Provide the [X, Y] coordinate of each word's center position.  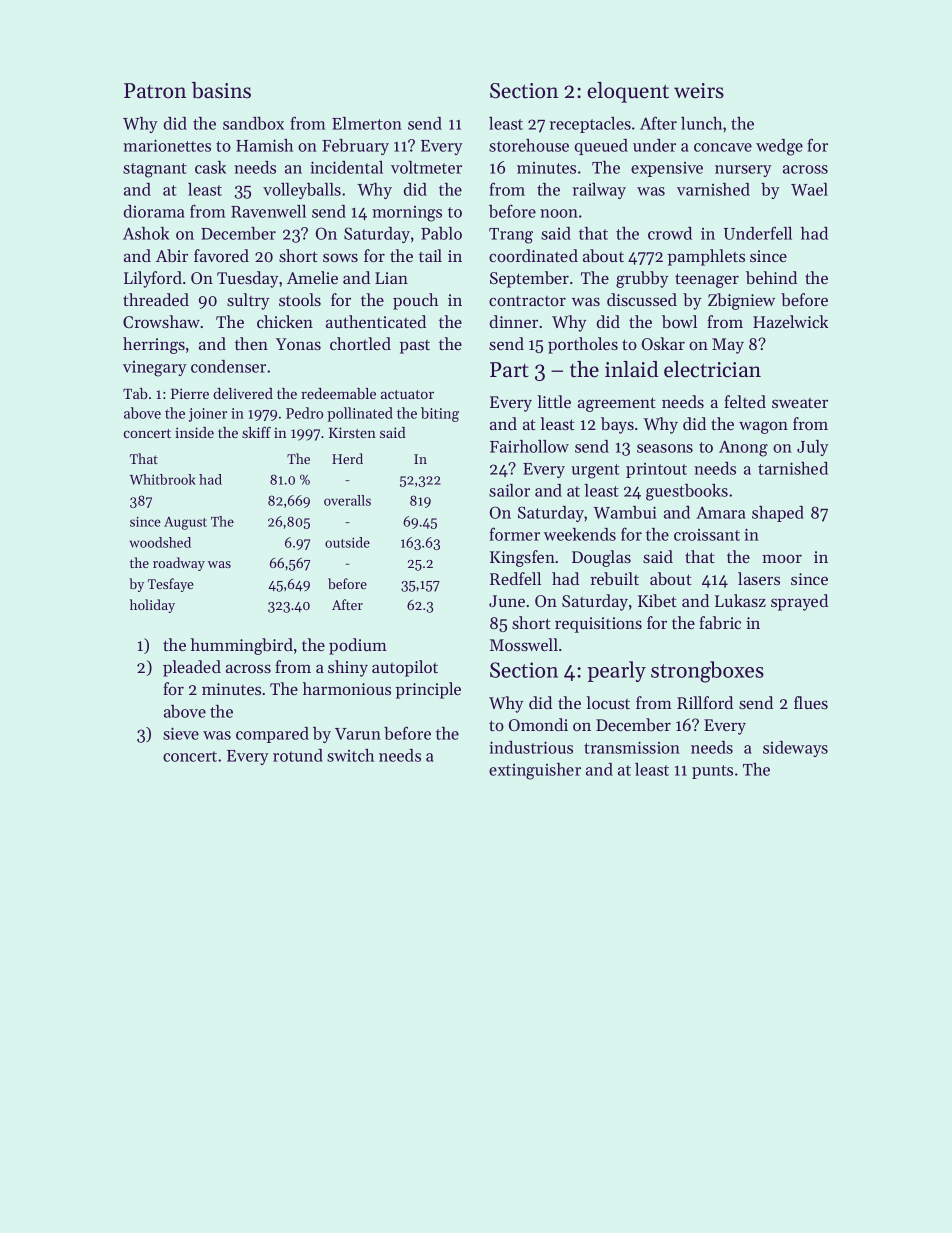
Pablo [441, 233]
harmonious [347, 688]
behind [771, 277]
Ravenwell [268, 211]
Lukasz [740, 600]
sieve [181, 733]
